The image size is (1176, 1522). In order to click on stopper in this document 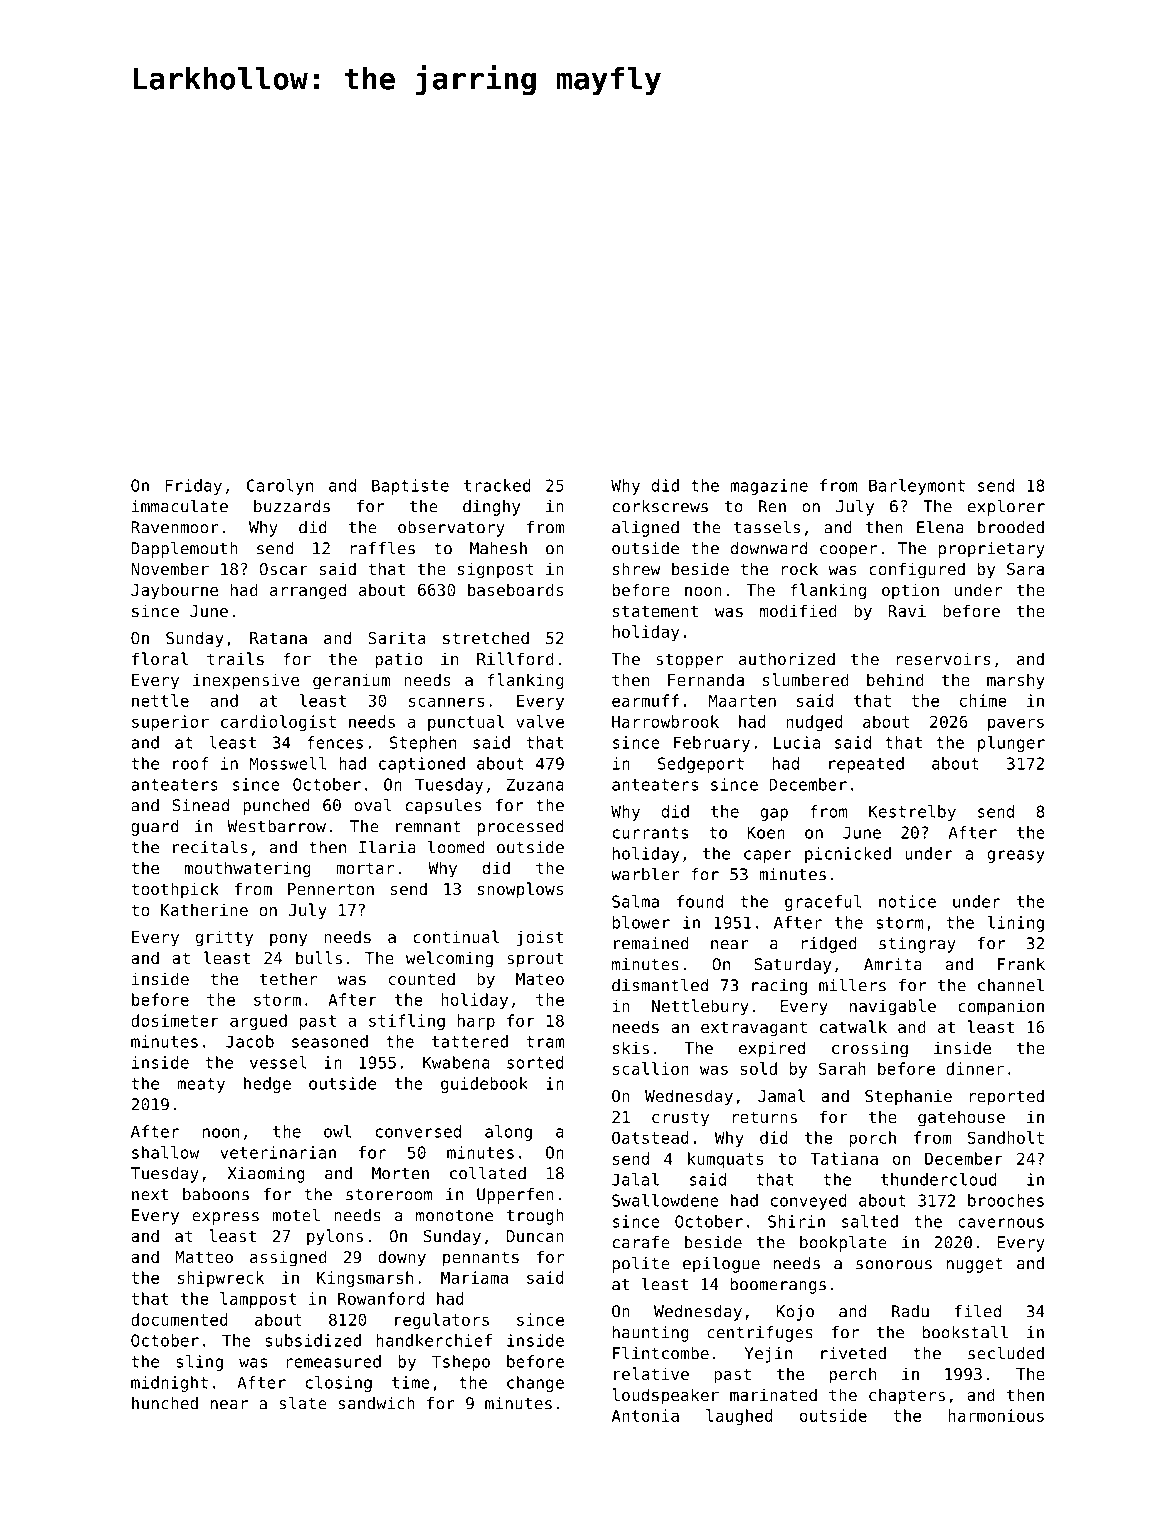, I will do `click(689, 661)`.
